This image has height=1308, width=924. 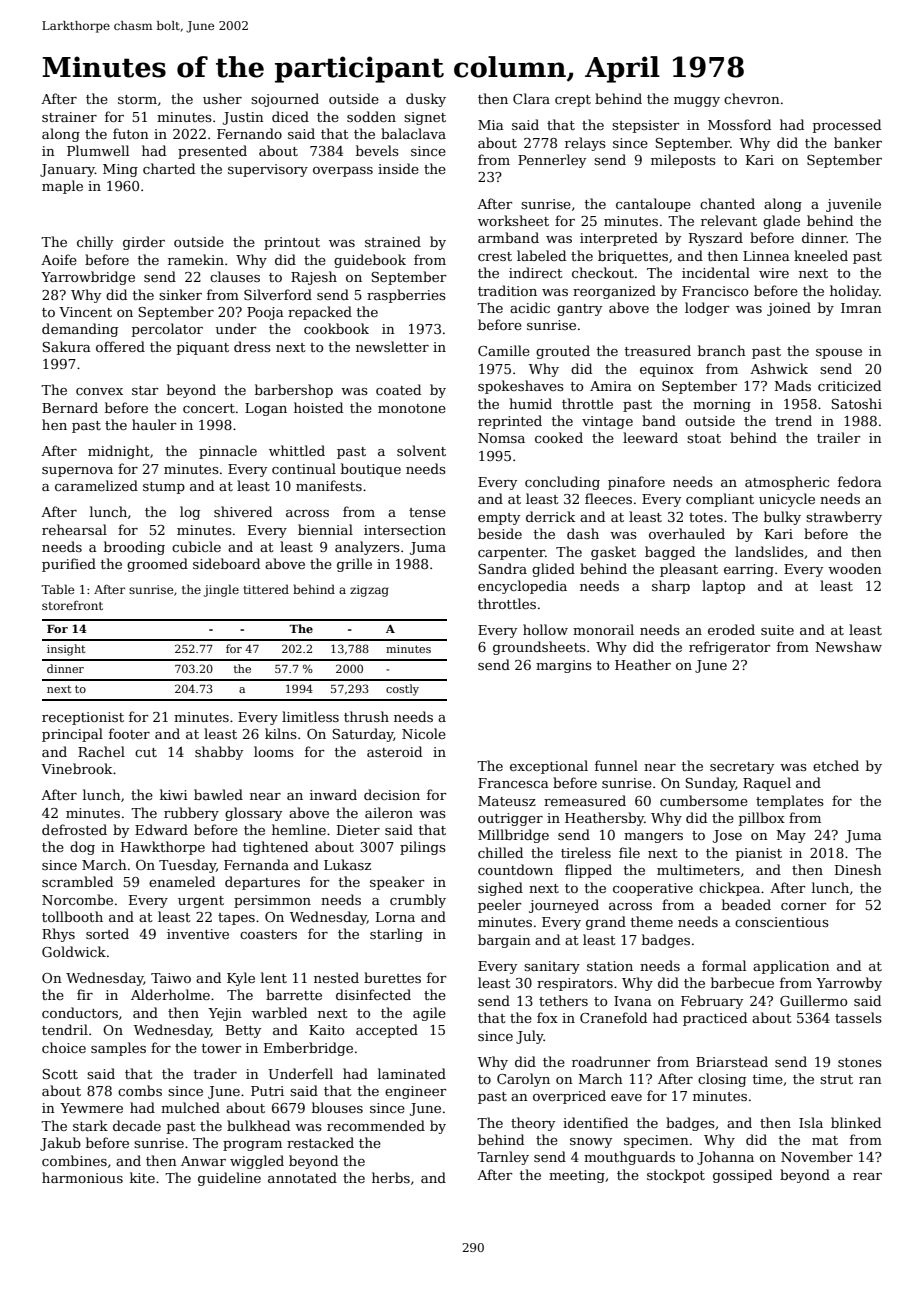 What do you see at coordinates (426, 100) in the image?
I see `dusky` at bounding box center [426, 100].
